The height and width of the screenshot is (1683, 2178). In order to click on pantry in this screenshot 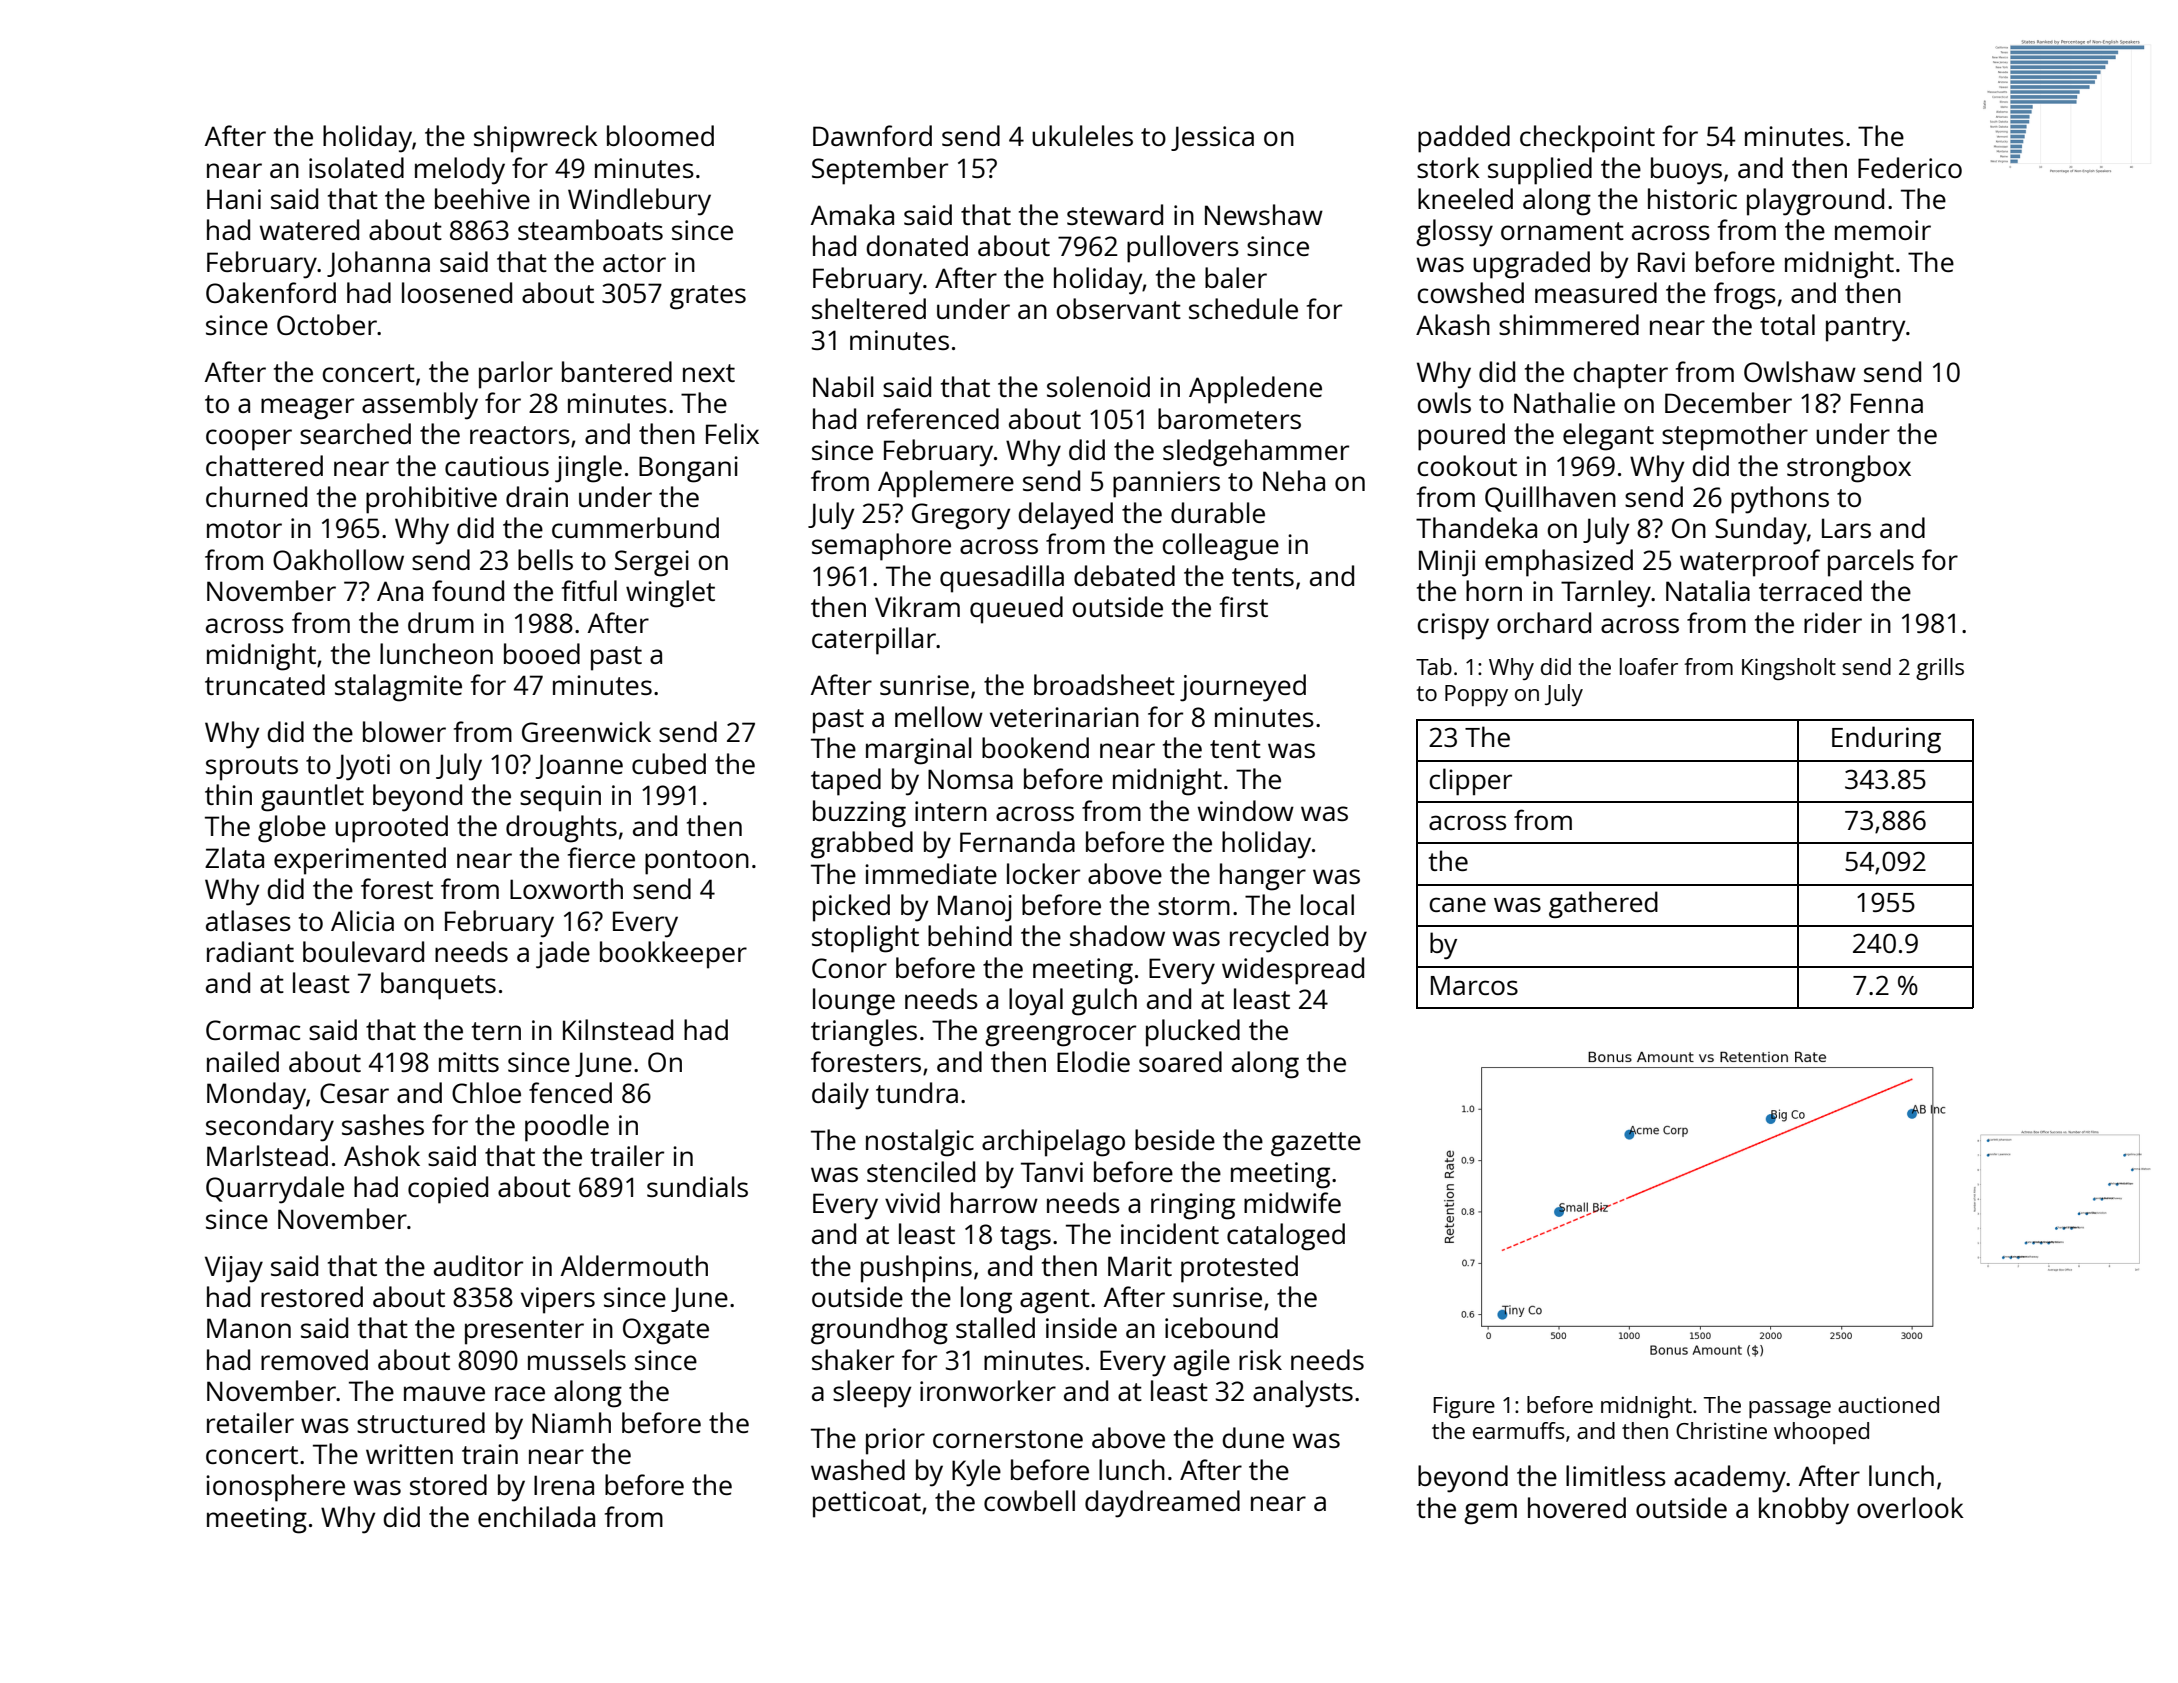, I will do `click(1866, 329)`.
